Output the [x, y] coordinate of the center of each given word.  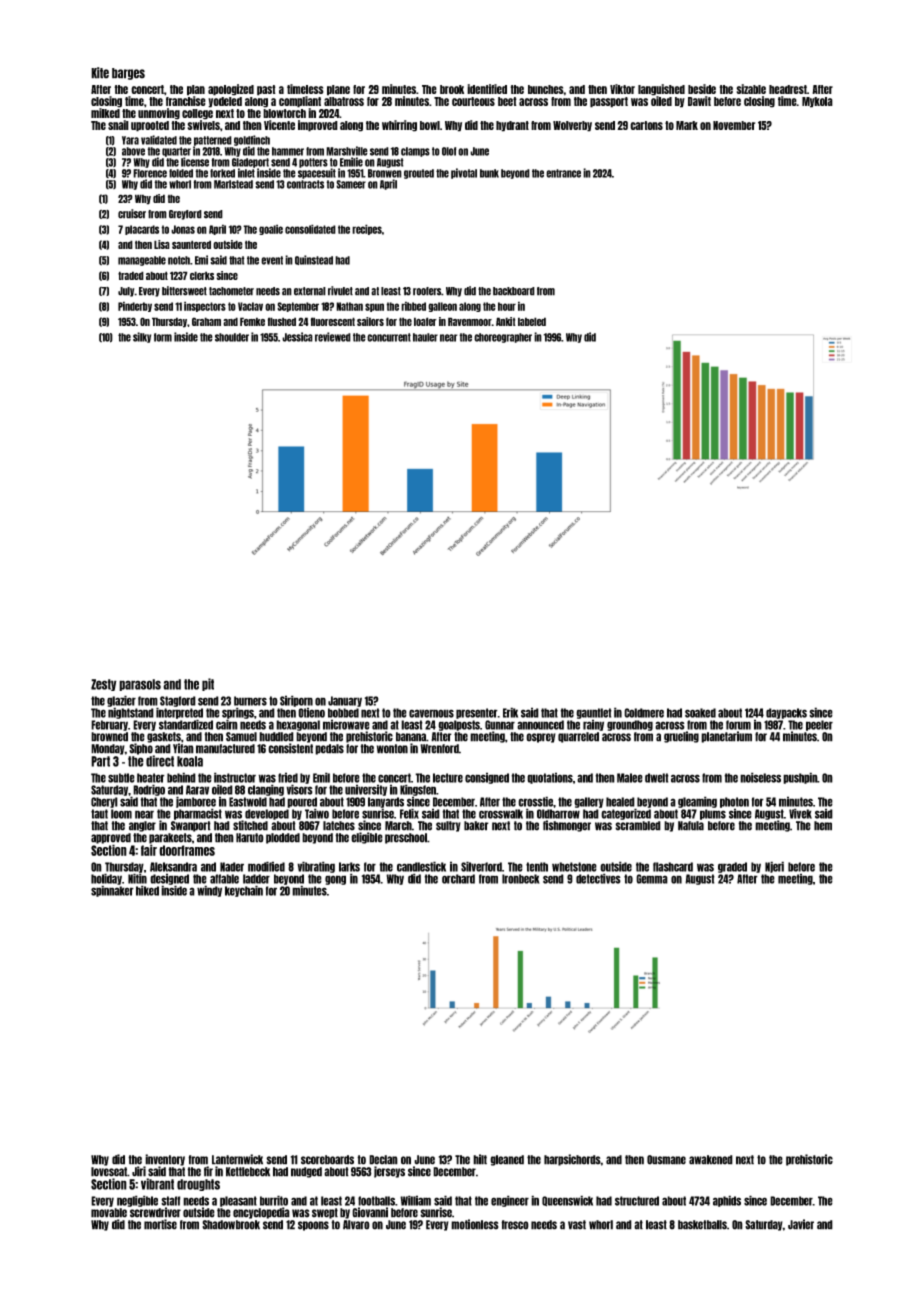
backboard [514, 291]
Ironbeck [521, 879]
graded [732, 867]
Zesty [104, 685]
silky [142, 337]
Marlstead [233, 184]
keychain [244, 891]
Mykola [817, 102]
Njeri [774, 867]
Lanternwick [237, 1159]
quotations [550, 778]
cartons [646, 125]
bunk [489, 173]
